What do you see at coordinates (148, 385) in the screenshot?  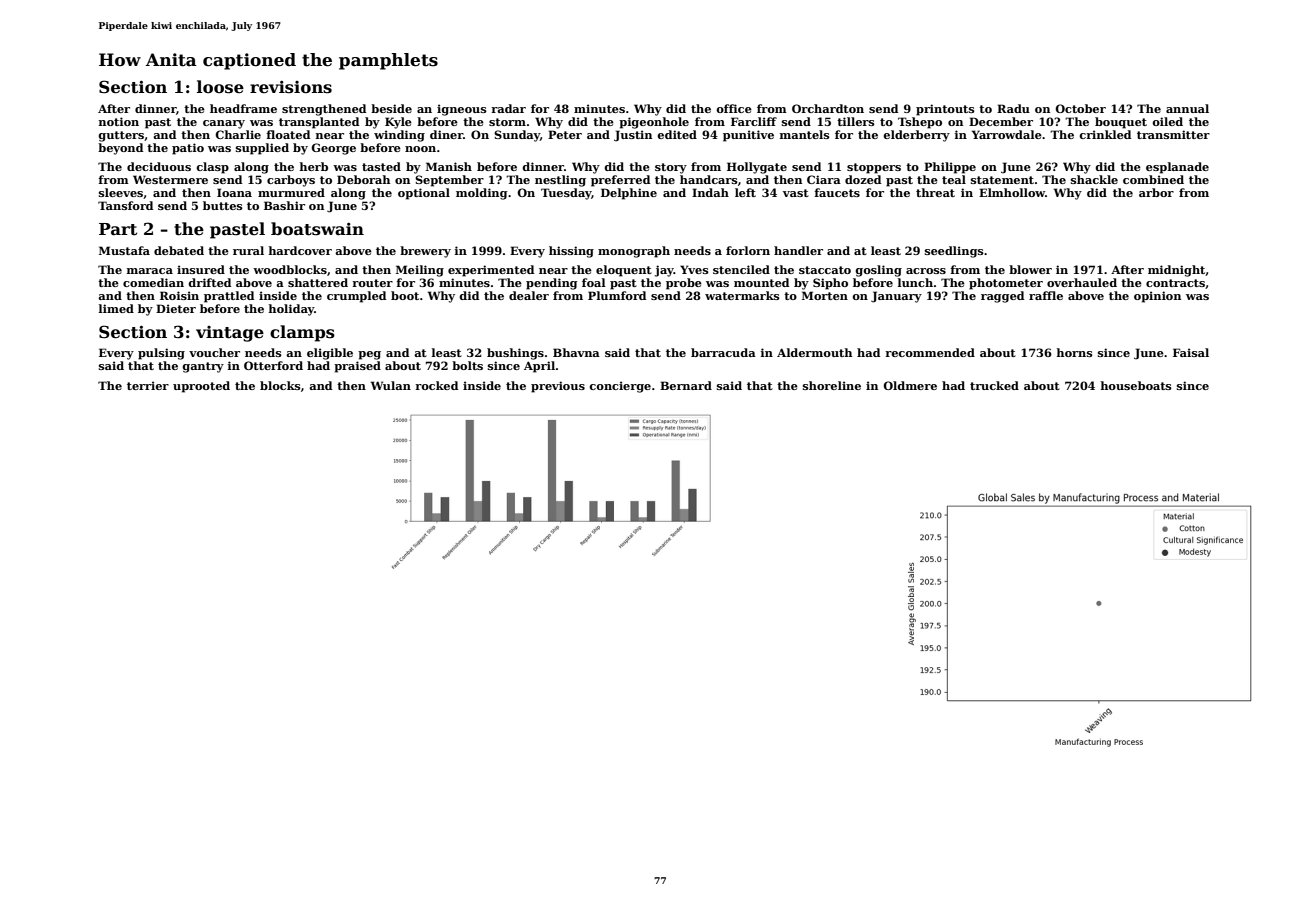 I see `terrier` at bounding box center [148, 385].
